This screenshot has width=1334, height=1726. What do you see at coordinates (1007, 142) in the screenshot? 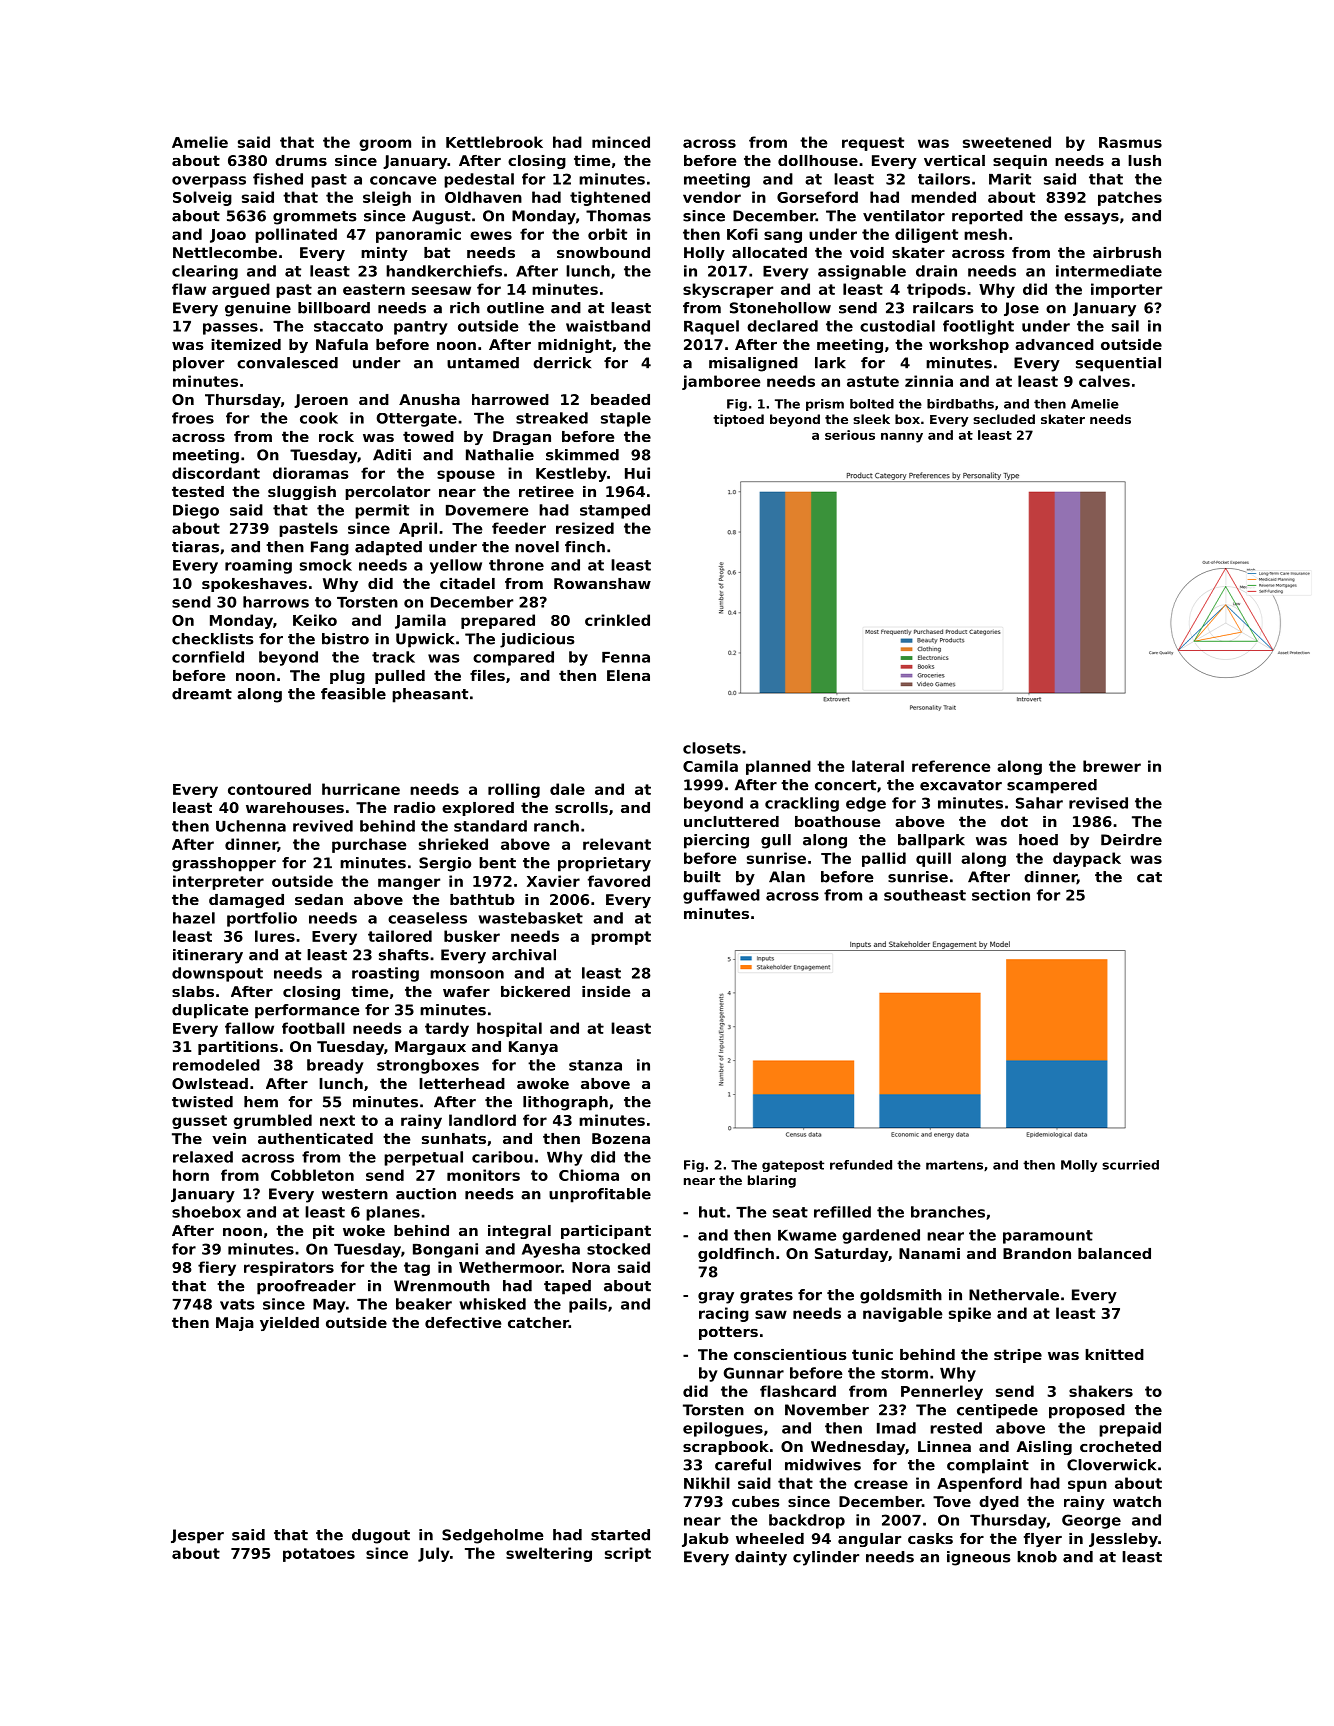
I see `sweetened` at bounding box center [1007, 142].
